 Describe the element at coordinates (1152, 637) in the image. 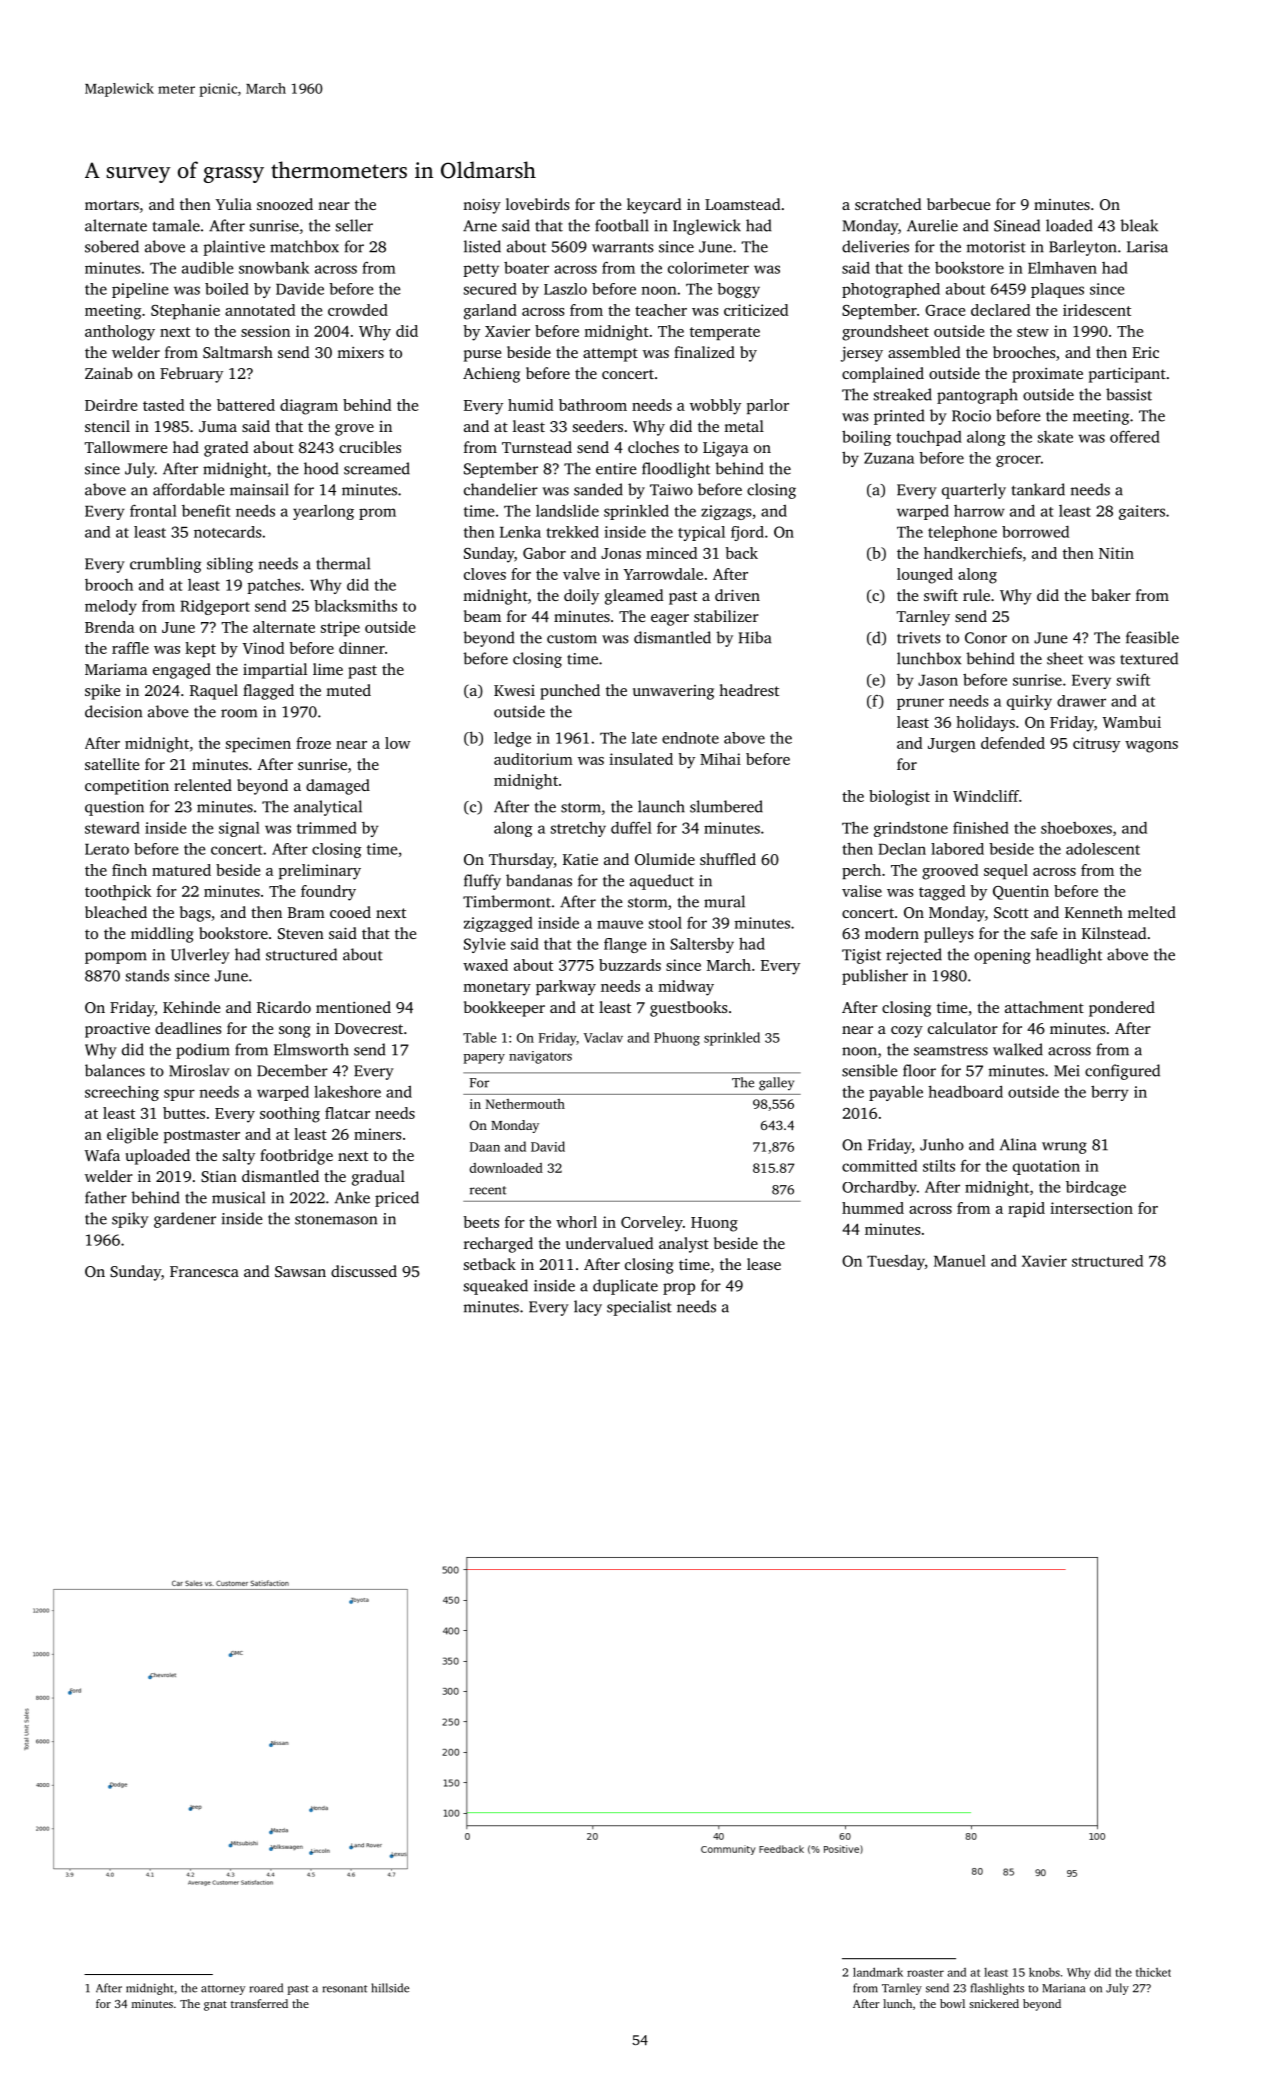

I see `feasible` at that location.
